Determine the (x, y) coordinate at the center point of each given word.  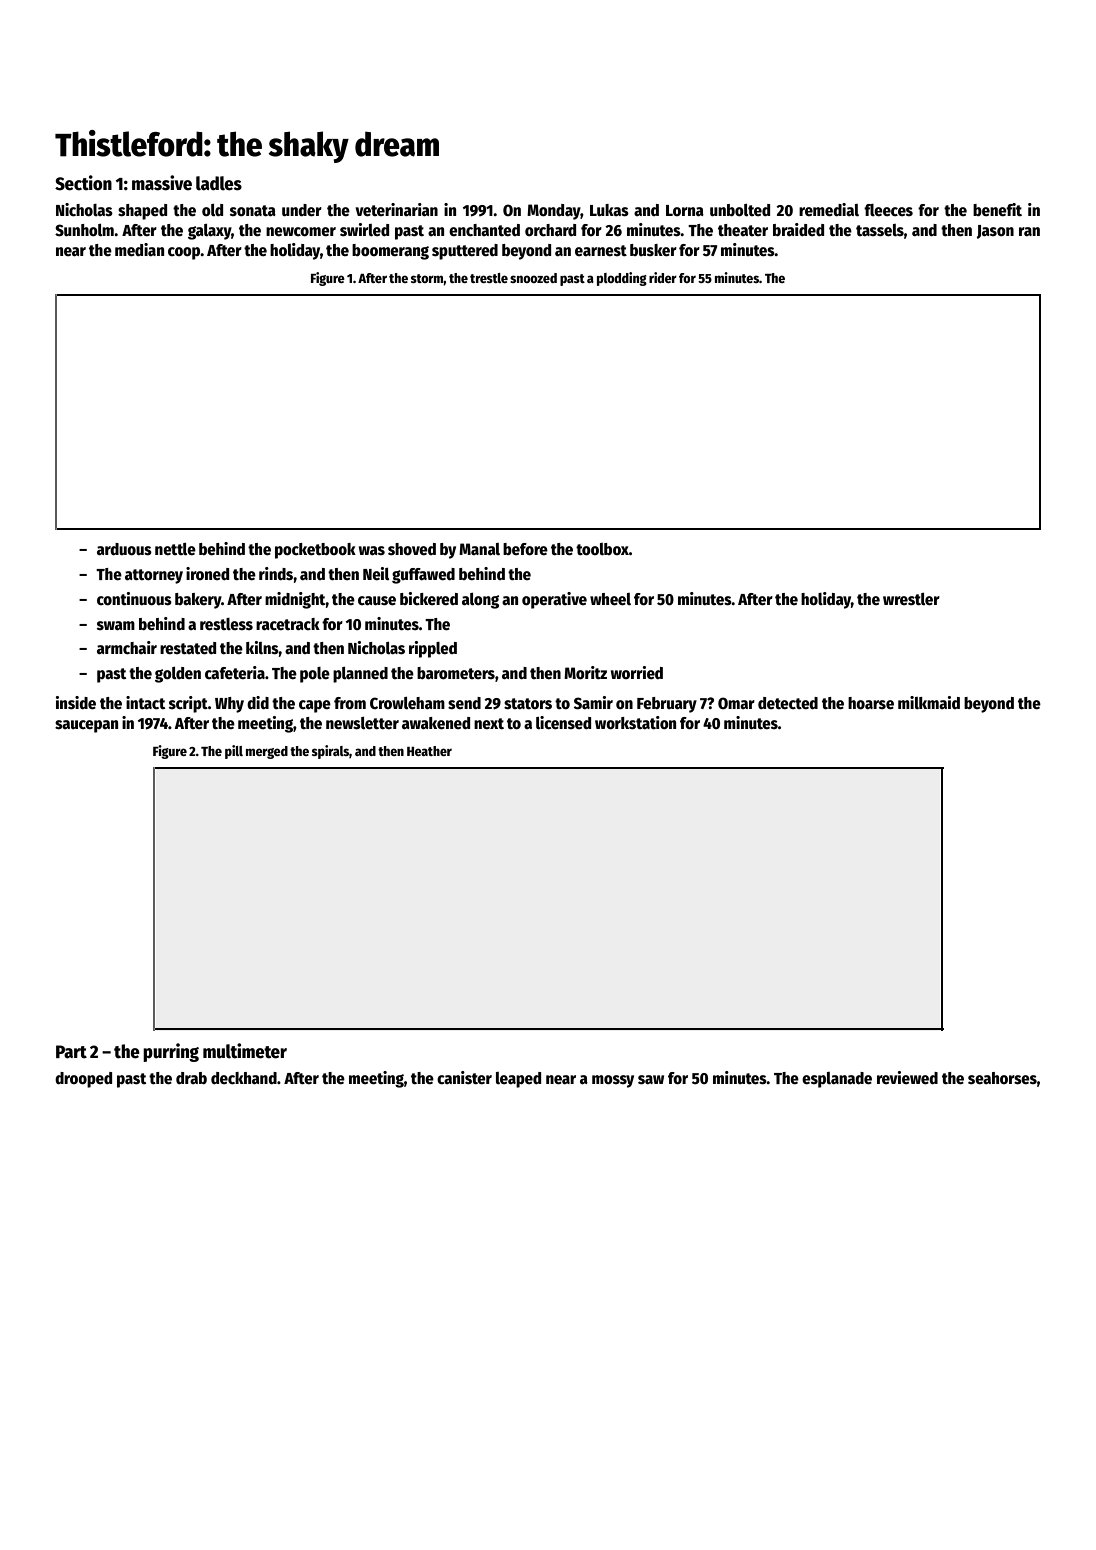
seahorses (1002, 1078)
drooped (83, 1080)
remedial (829, 210)
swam (116, 625)
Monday (554, 212)
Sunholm (84, 230)
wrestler (911, 599)
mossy (613, 1081)
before (525, 549)
